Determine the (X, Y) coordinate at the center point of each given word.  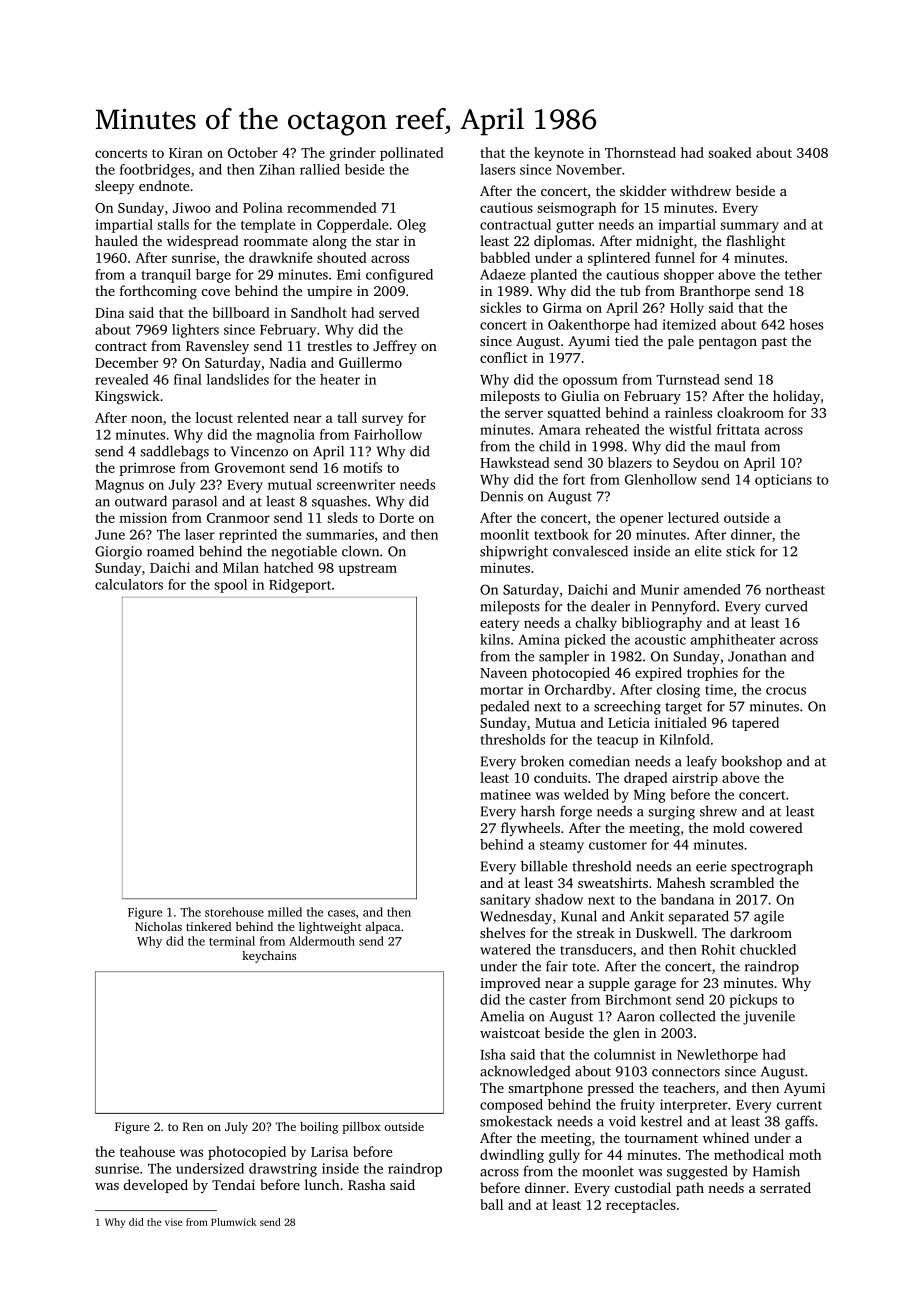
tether (803, 274)
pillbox (362, 1128)
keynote (559, 154)
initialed (681, 722)
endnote (164, 185)
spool (230, 586)
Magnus (119, 486)
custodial (643, 1187)
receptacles (641, 1206)
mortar (501, 690)
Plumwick (233, 1222)
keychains (269, 957)
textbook (561, 534)
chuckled (768, 949)
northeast (795, 589)
